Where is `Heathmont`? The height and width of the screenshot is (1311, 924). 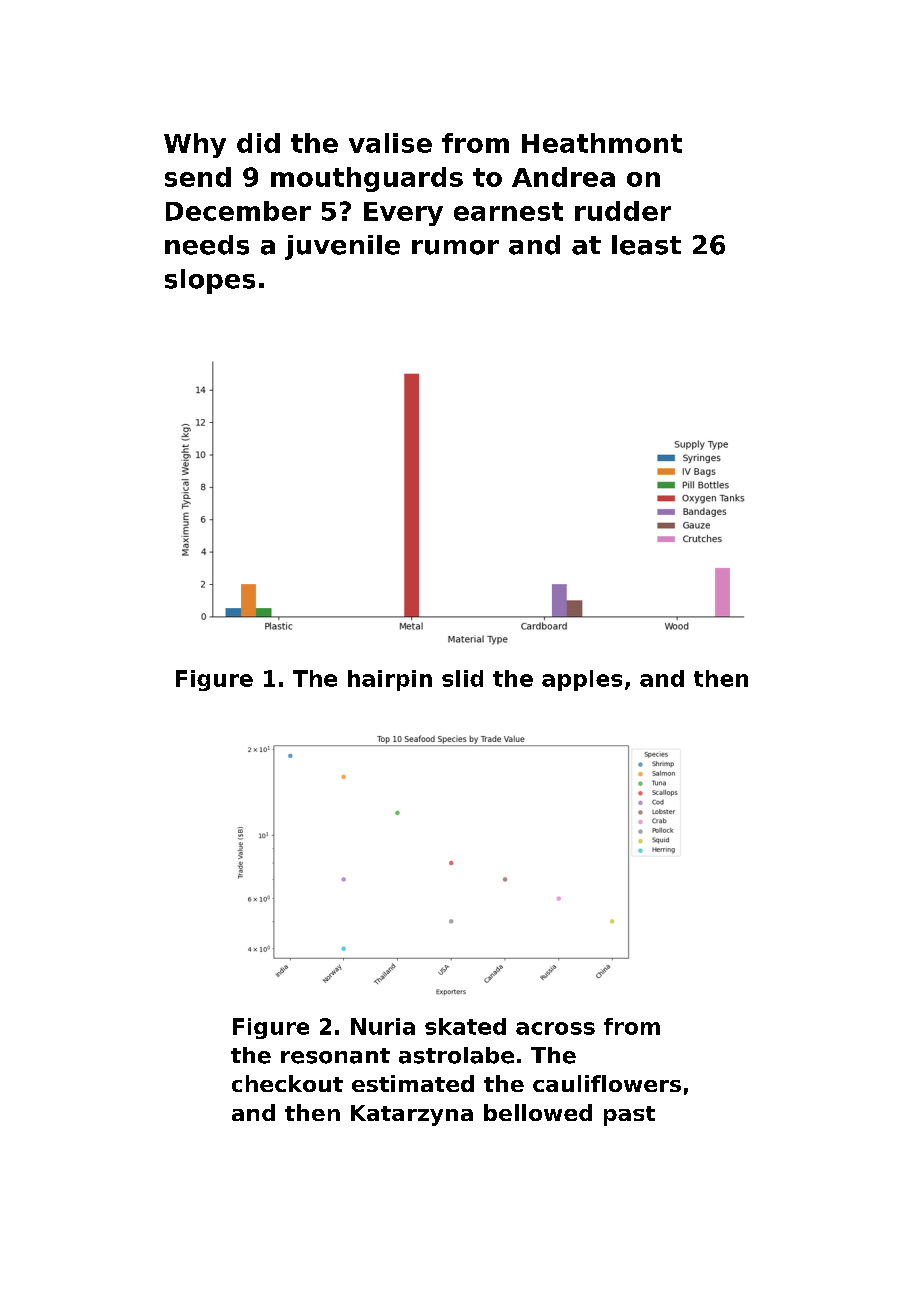 Heathmont is located at coordinates (602, 143).
